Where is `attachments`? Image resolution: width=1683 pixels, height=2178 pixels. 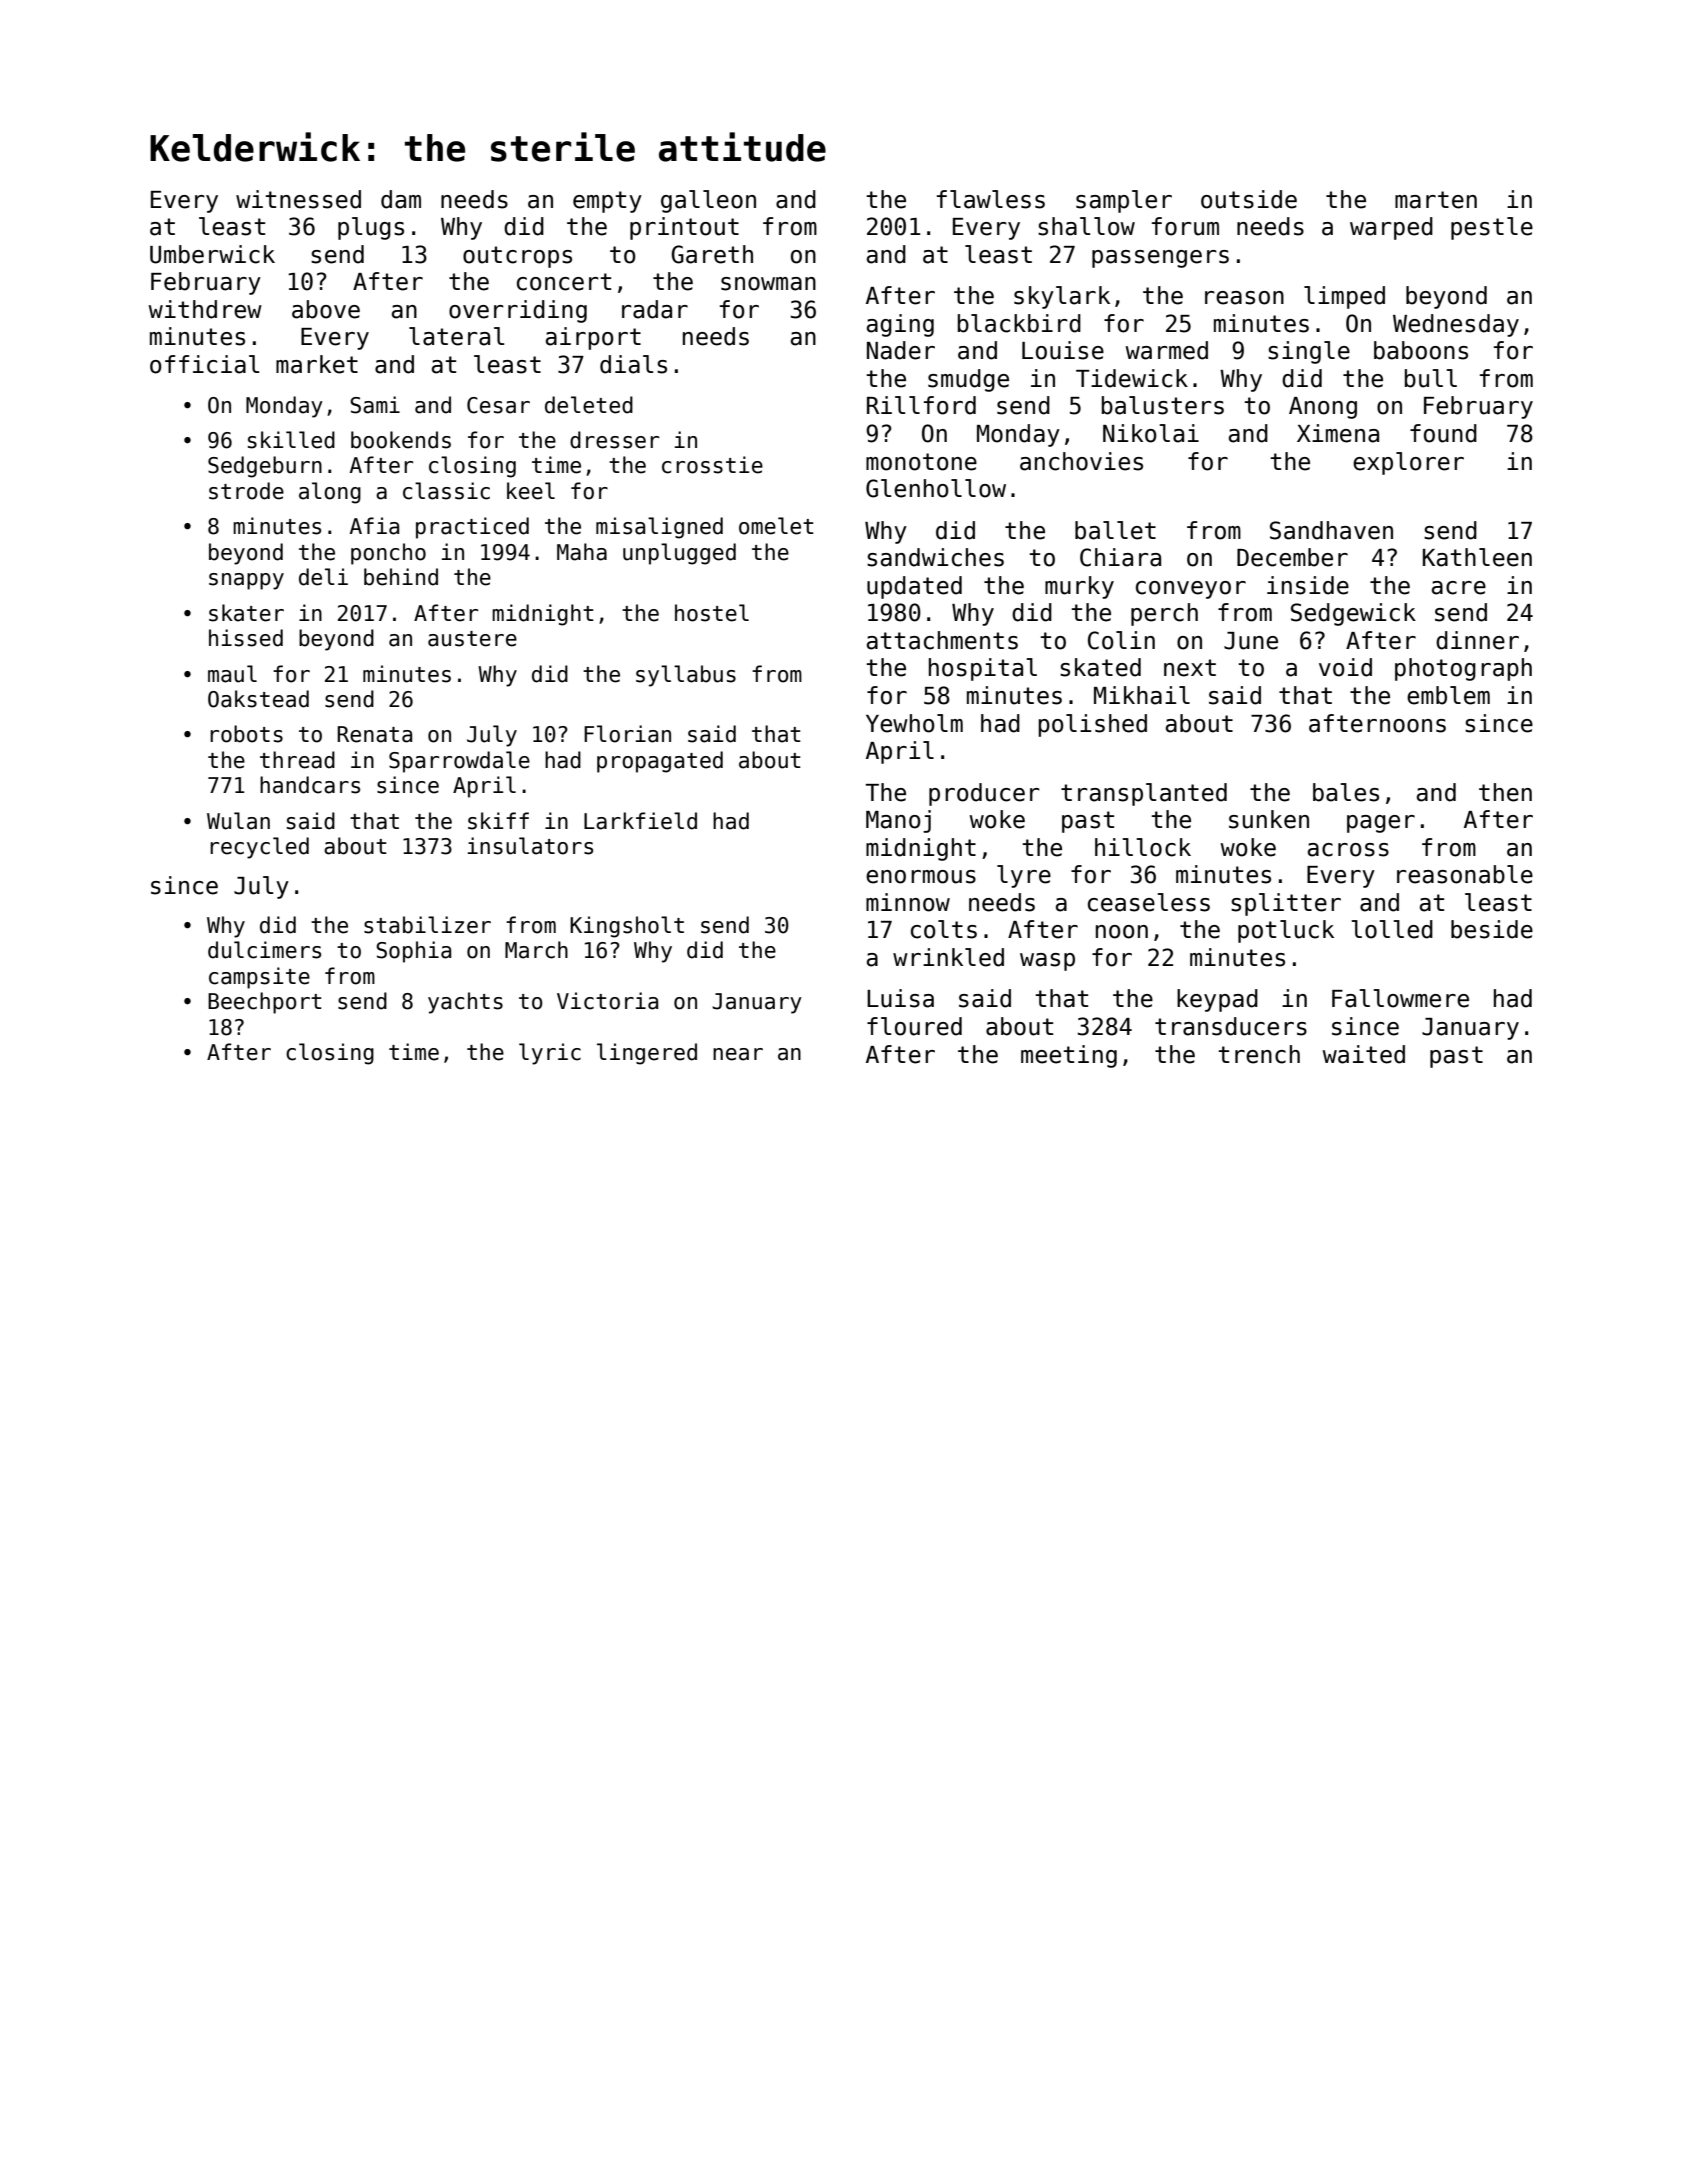 attachments is located at coordinates (942, 640).
